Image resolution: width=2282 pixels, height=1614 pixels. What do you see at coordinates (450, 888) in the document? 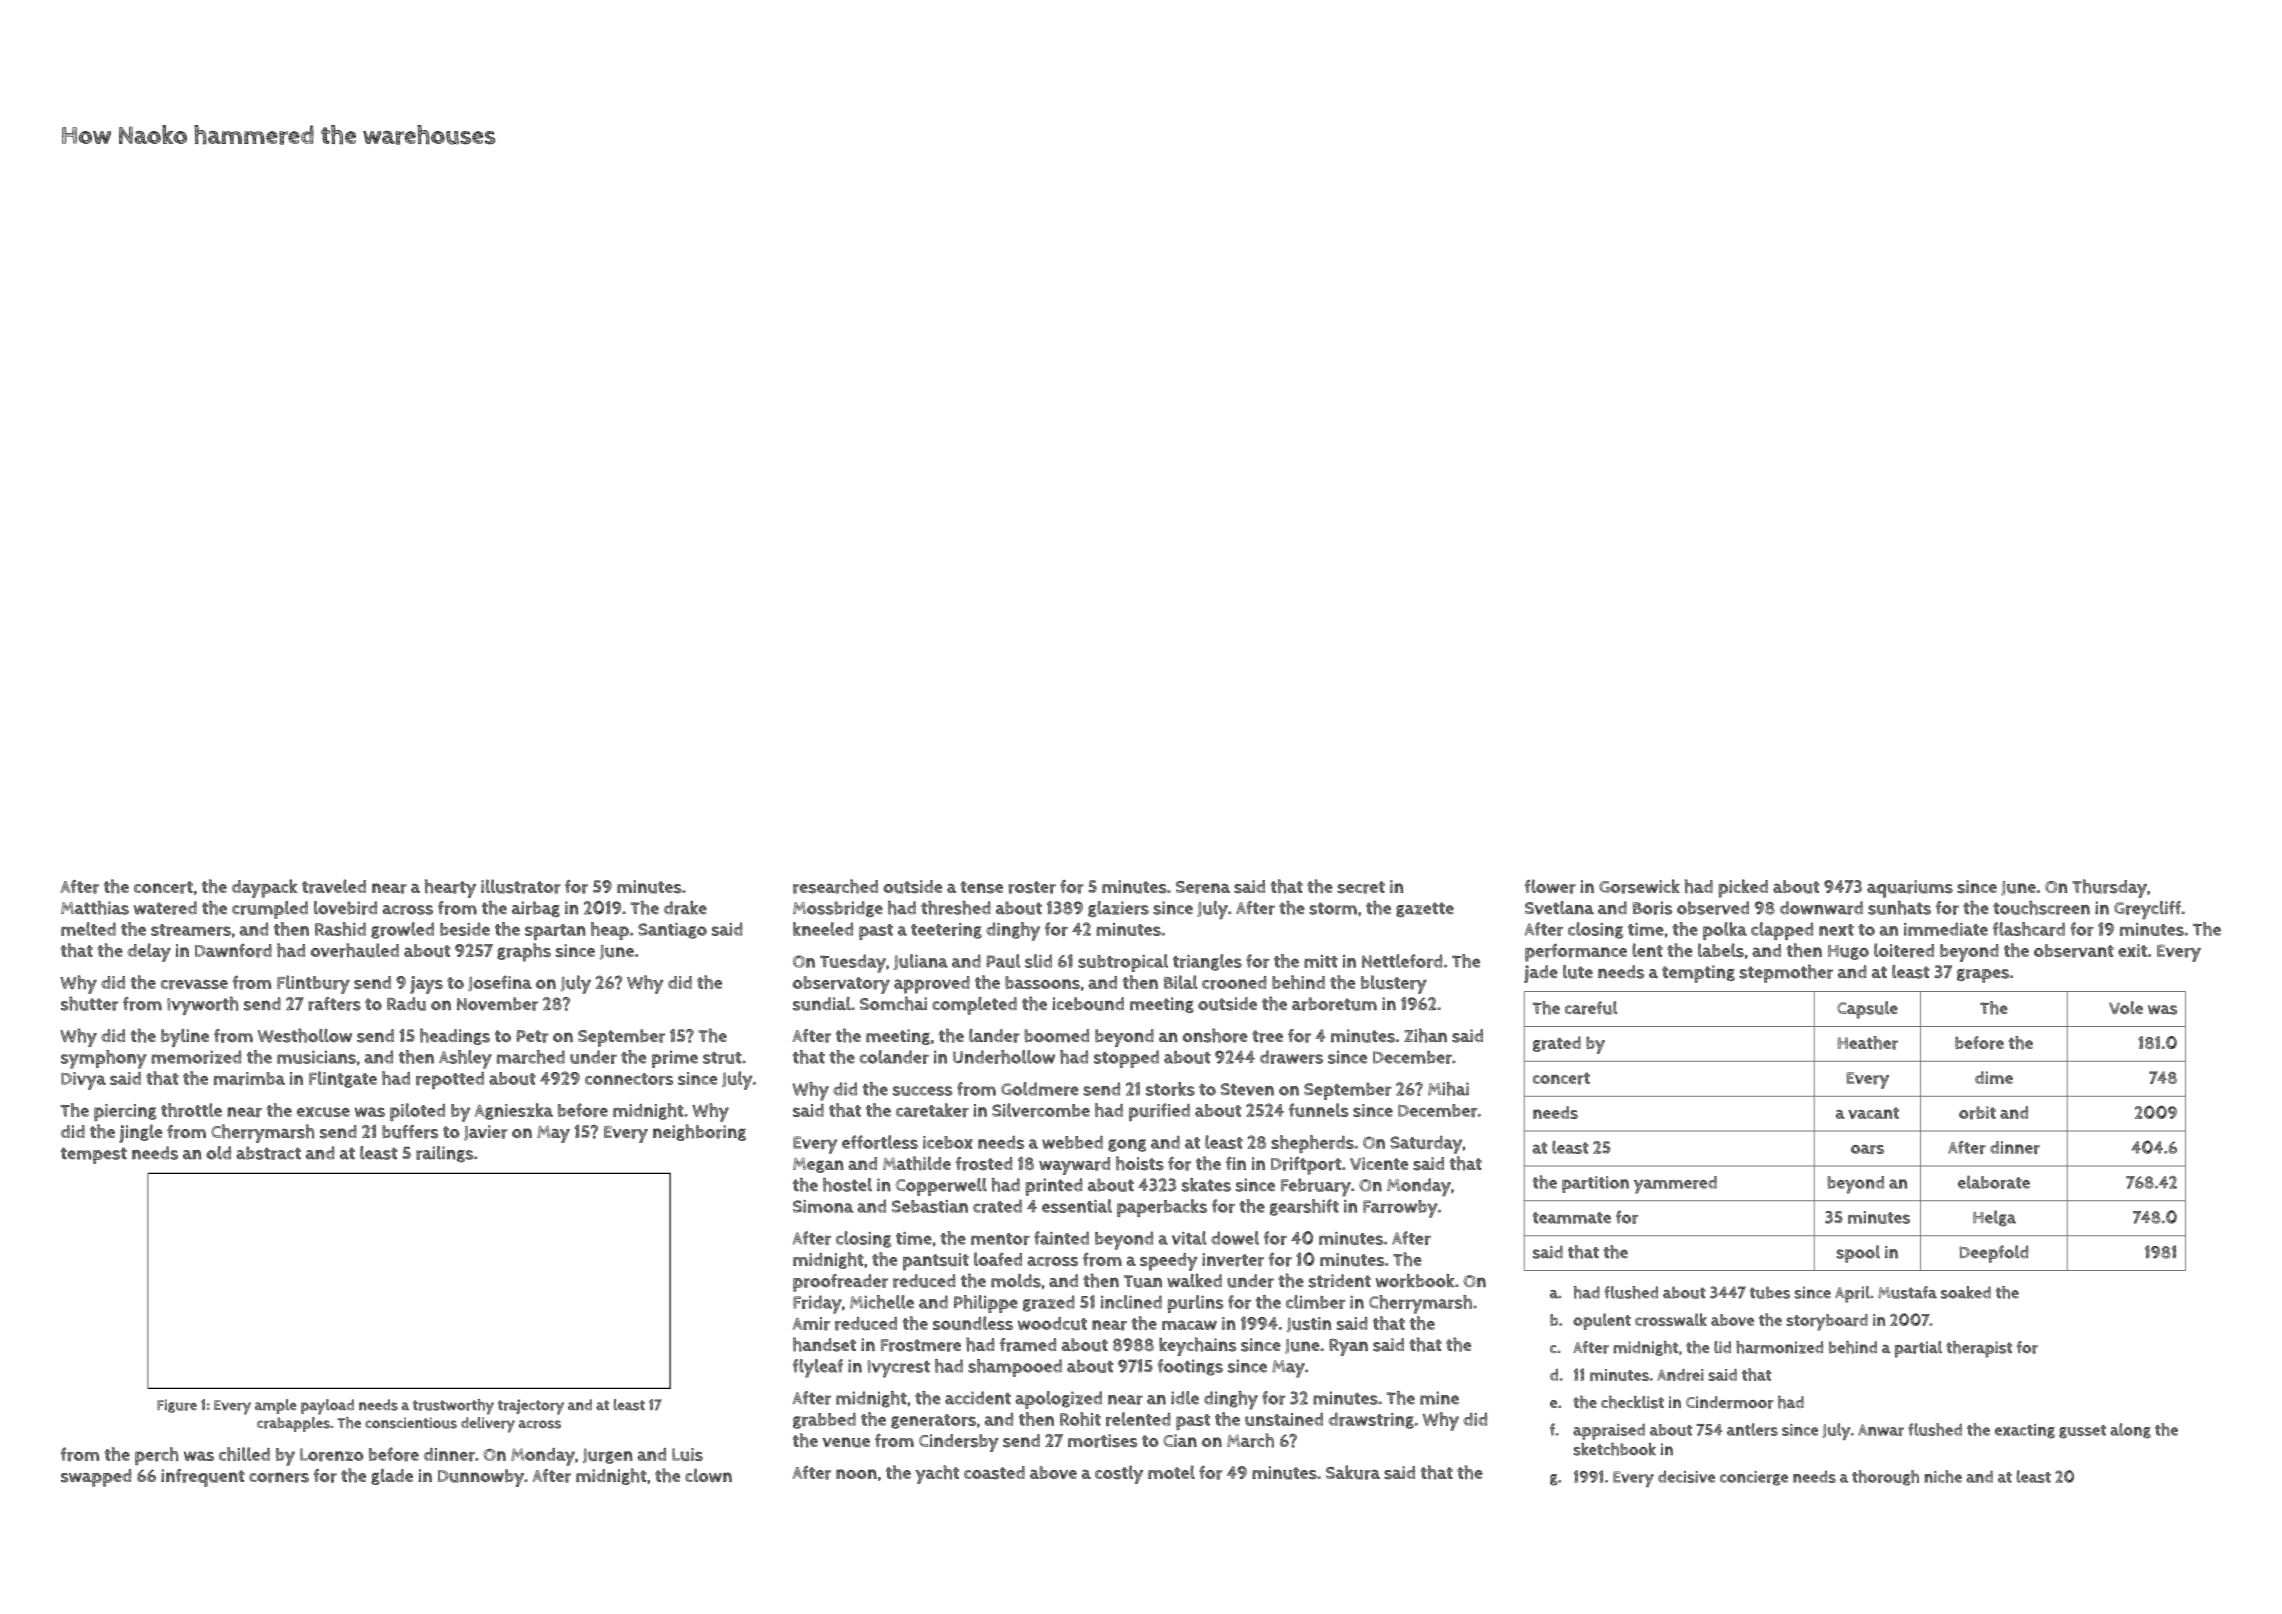
I see `hearty` at bounding box center [450, 888].
